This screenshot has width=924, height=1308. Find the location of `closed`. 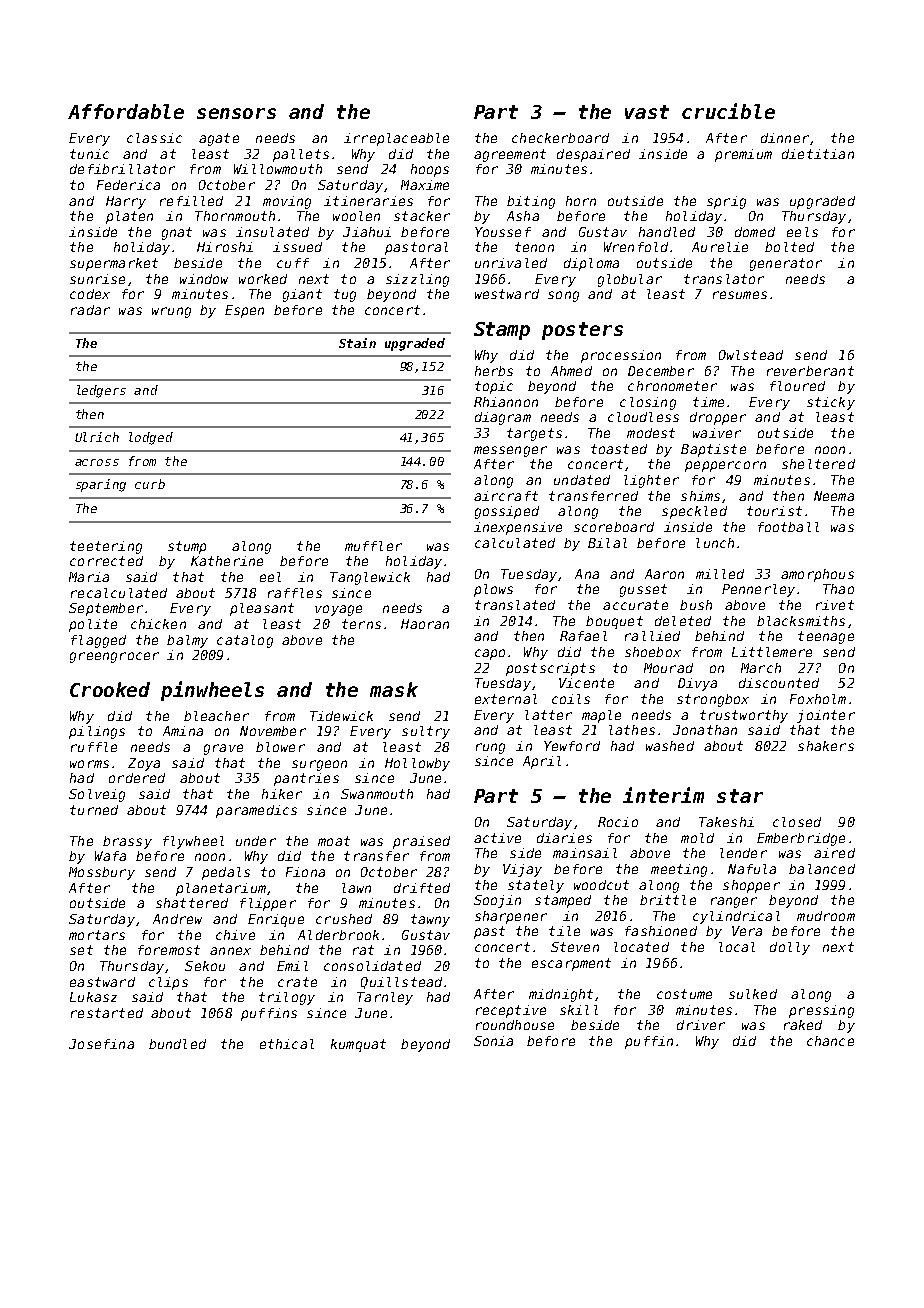

closed is located at coordinates (797, 822).
